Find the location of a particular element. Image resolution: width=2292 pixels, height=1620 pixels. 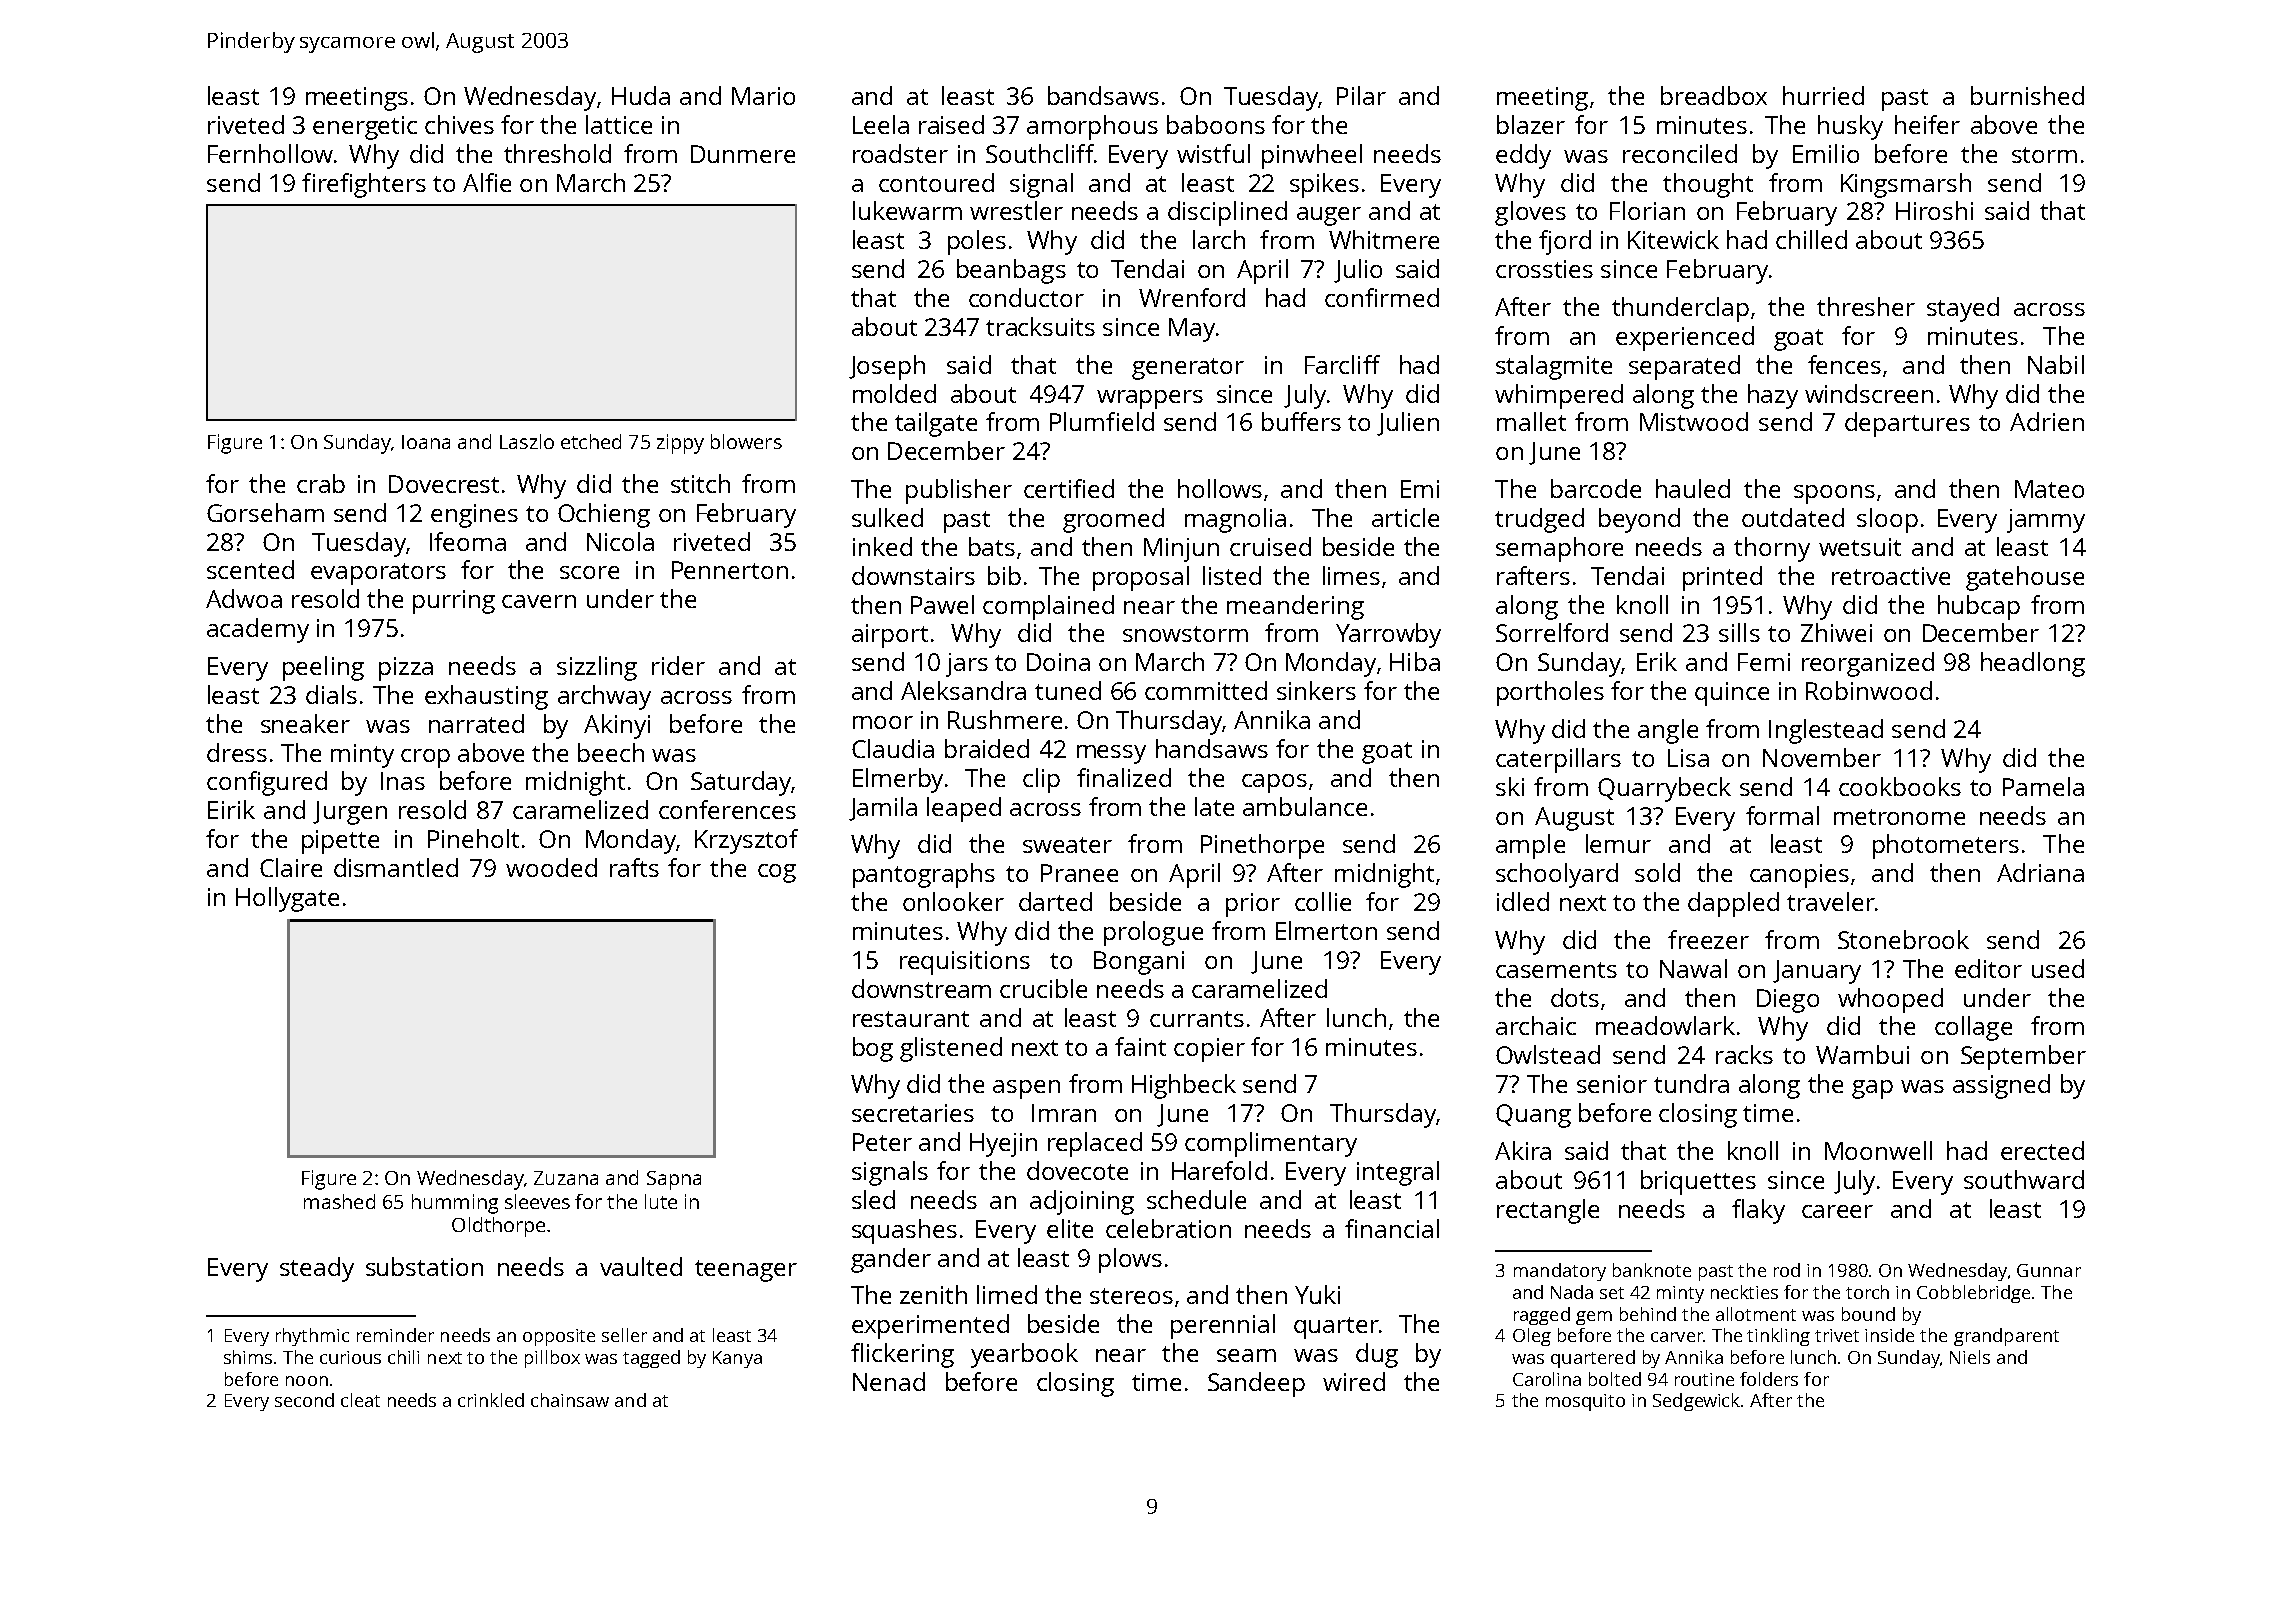

purring is located at coordinates (454, 602).
